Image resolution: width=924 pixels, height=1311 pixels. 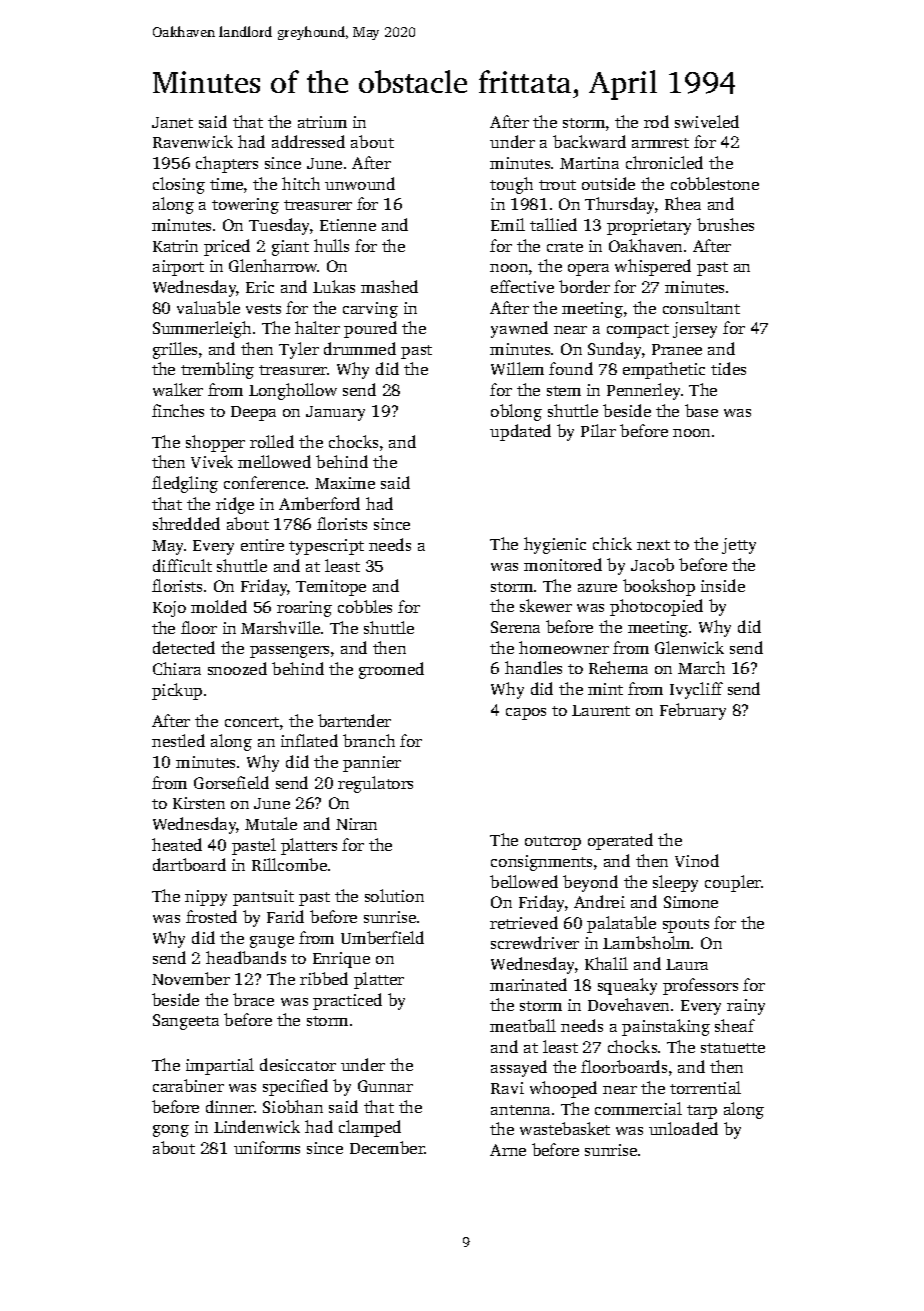 What do you see at coordinates (237, 668) in the page?
I see `snoozed` at bounding box center [237, 668].
